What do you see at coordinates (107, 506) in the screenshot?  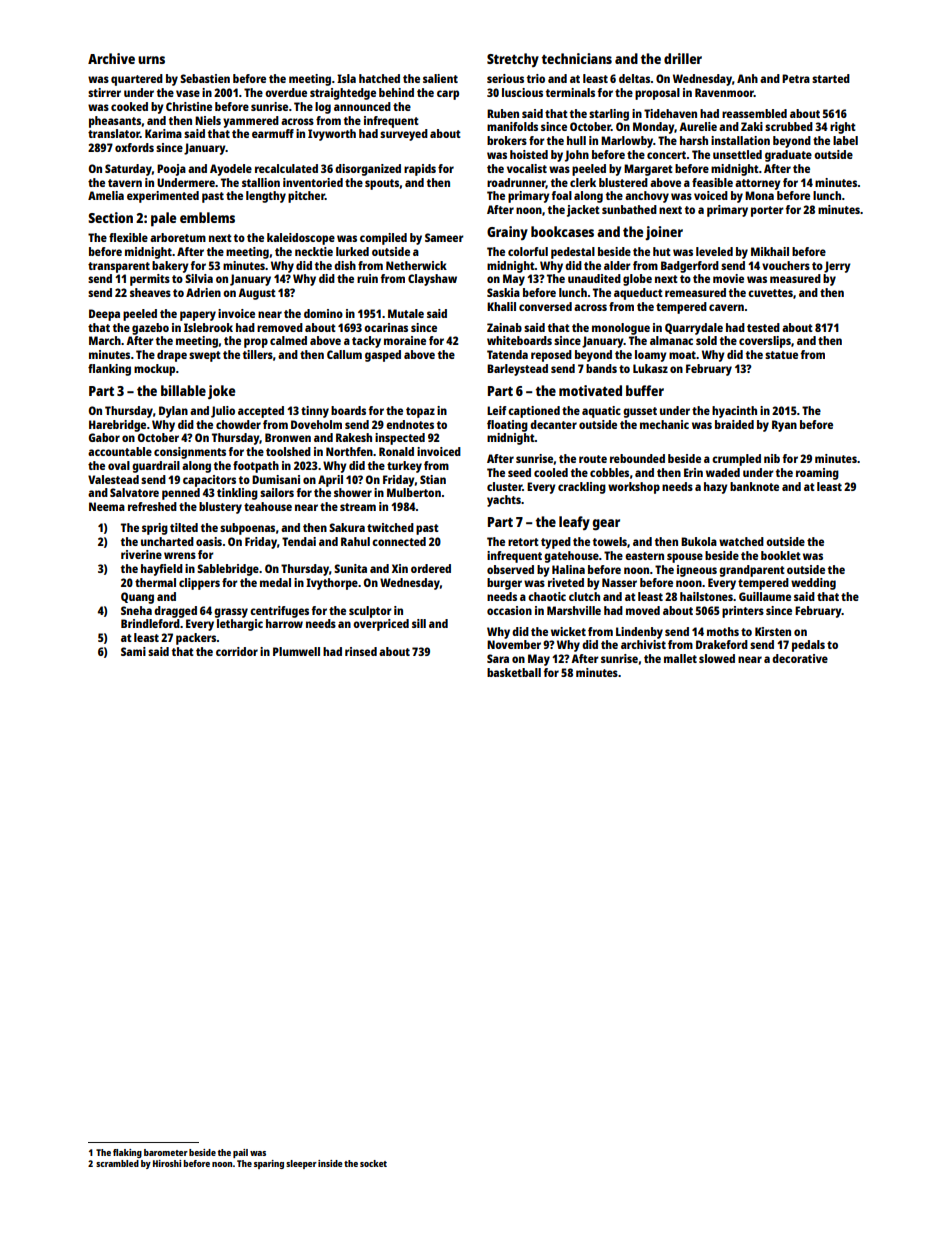 I see `Neema` at bounding box center [107, 506].
